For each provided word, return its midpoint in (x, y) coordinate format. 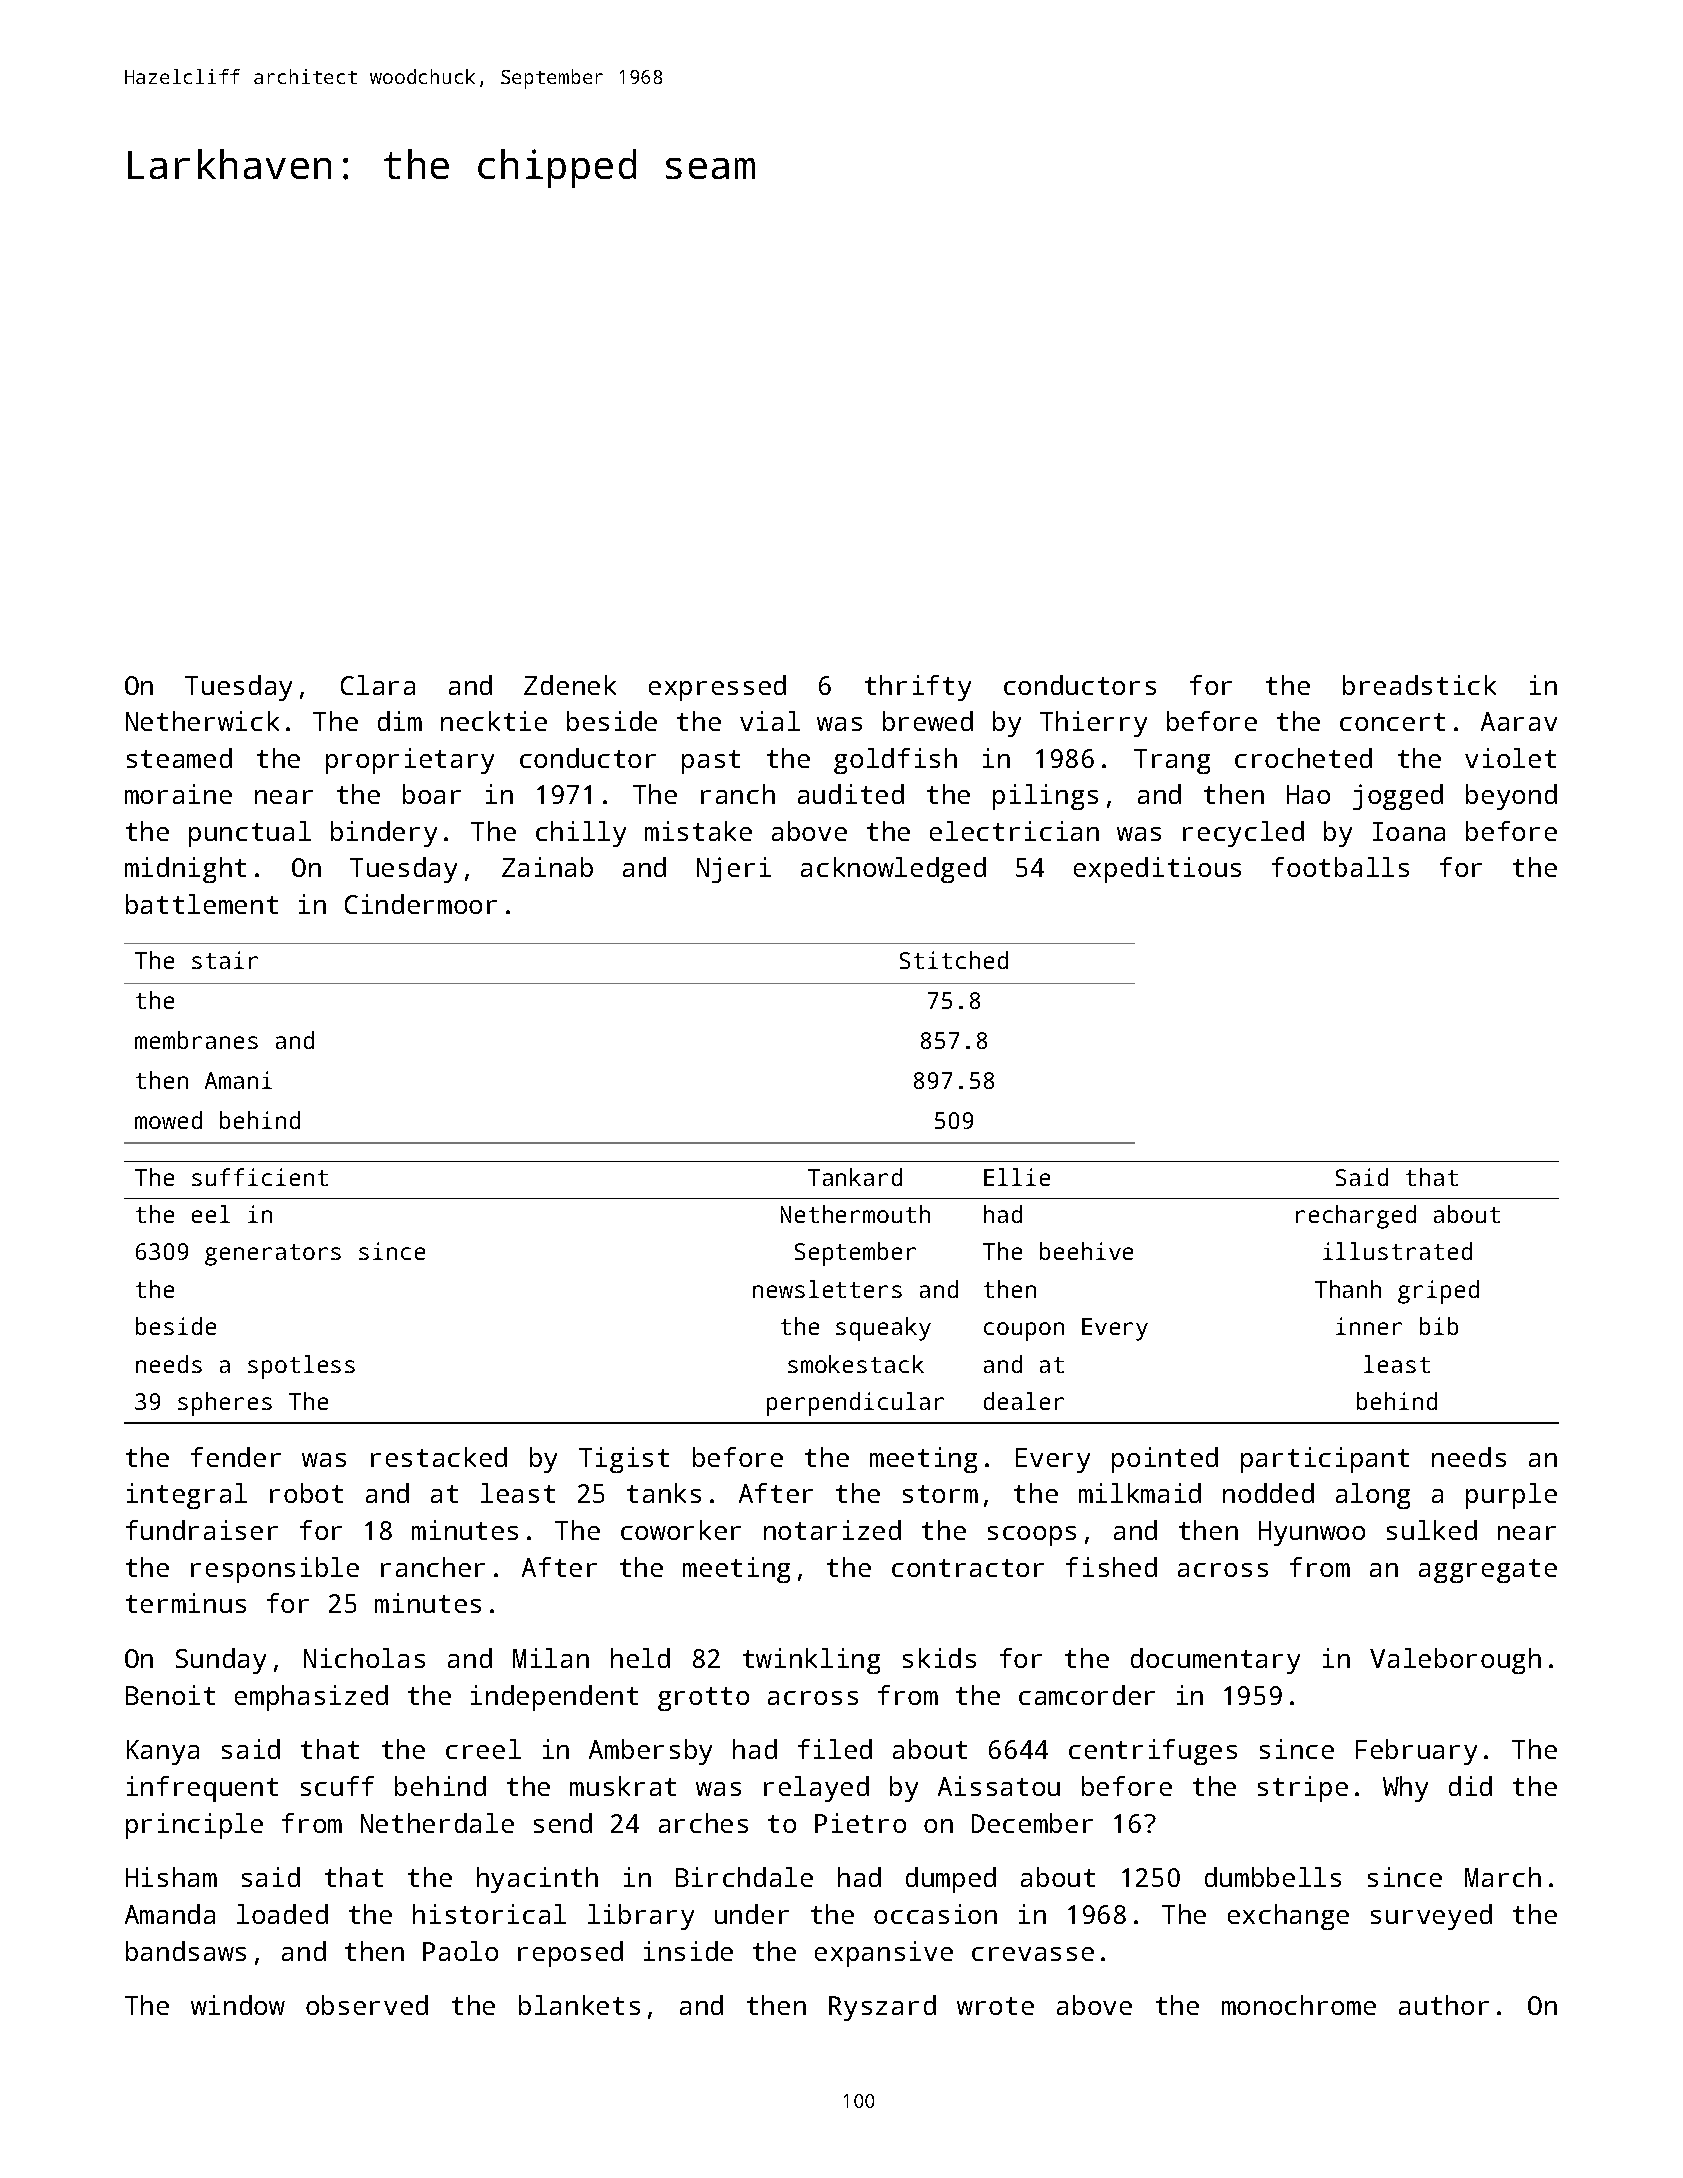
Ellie (1017, 1177)
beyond (1511, 797)
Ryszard (882, 2008)
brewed (928, 721)
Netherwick (202, 721)
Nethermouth (855, 1214)
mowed (168, 1120)
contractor (968, 1568)
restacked (439, 1457)
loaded (282, 1914)
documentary (1215, 1661)
